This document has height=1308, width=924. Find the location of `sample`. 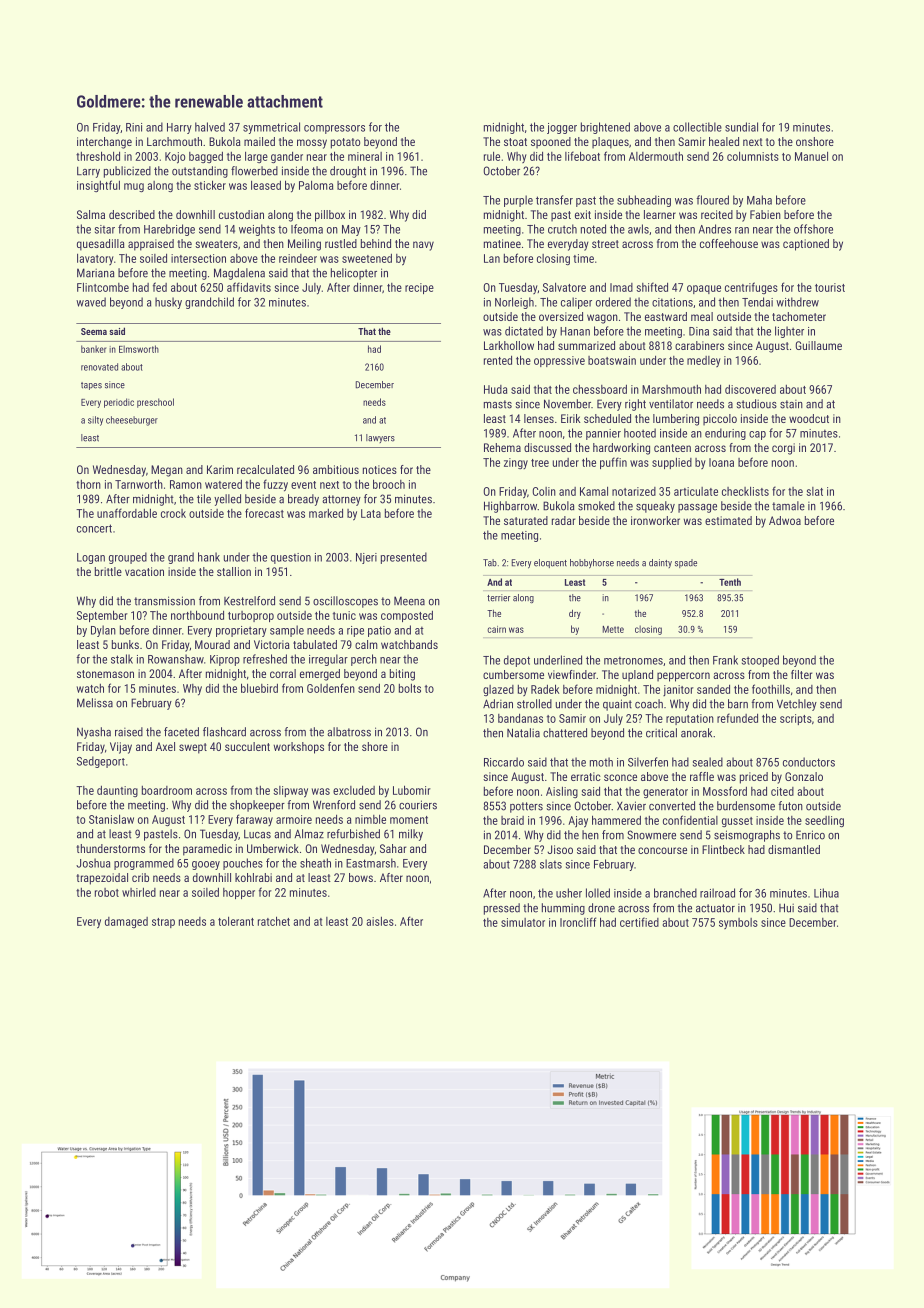

sample is located at coordinates (287, 631).
